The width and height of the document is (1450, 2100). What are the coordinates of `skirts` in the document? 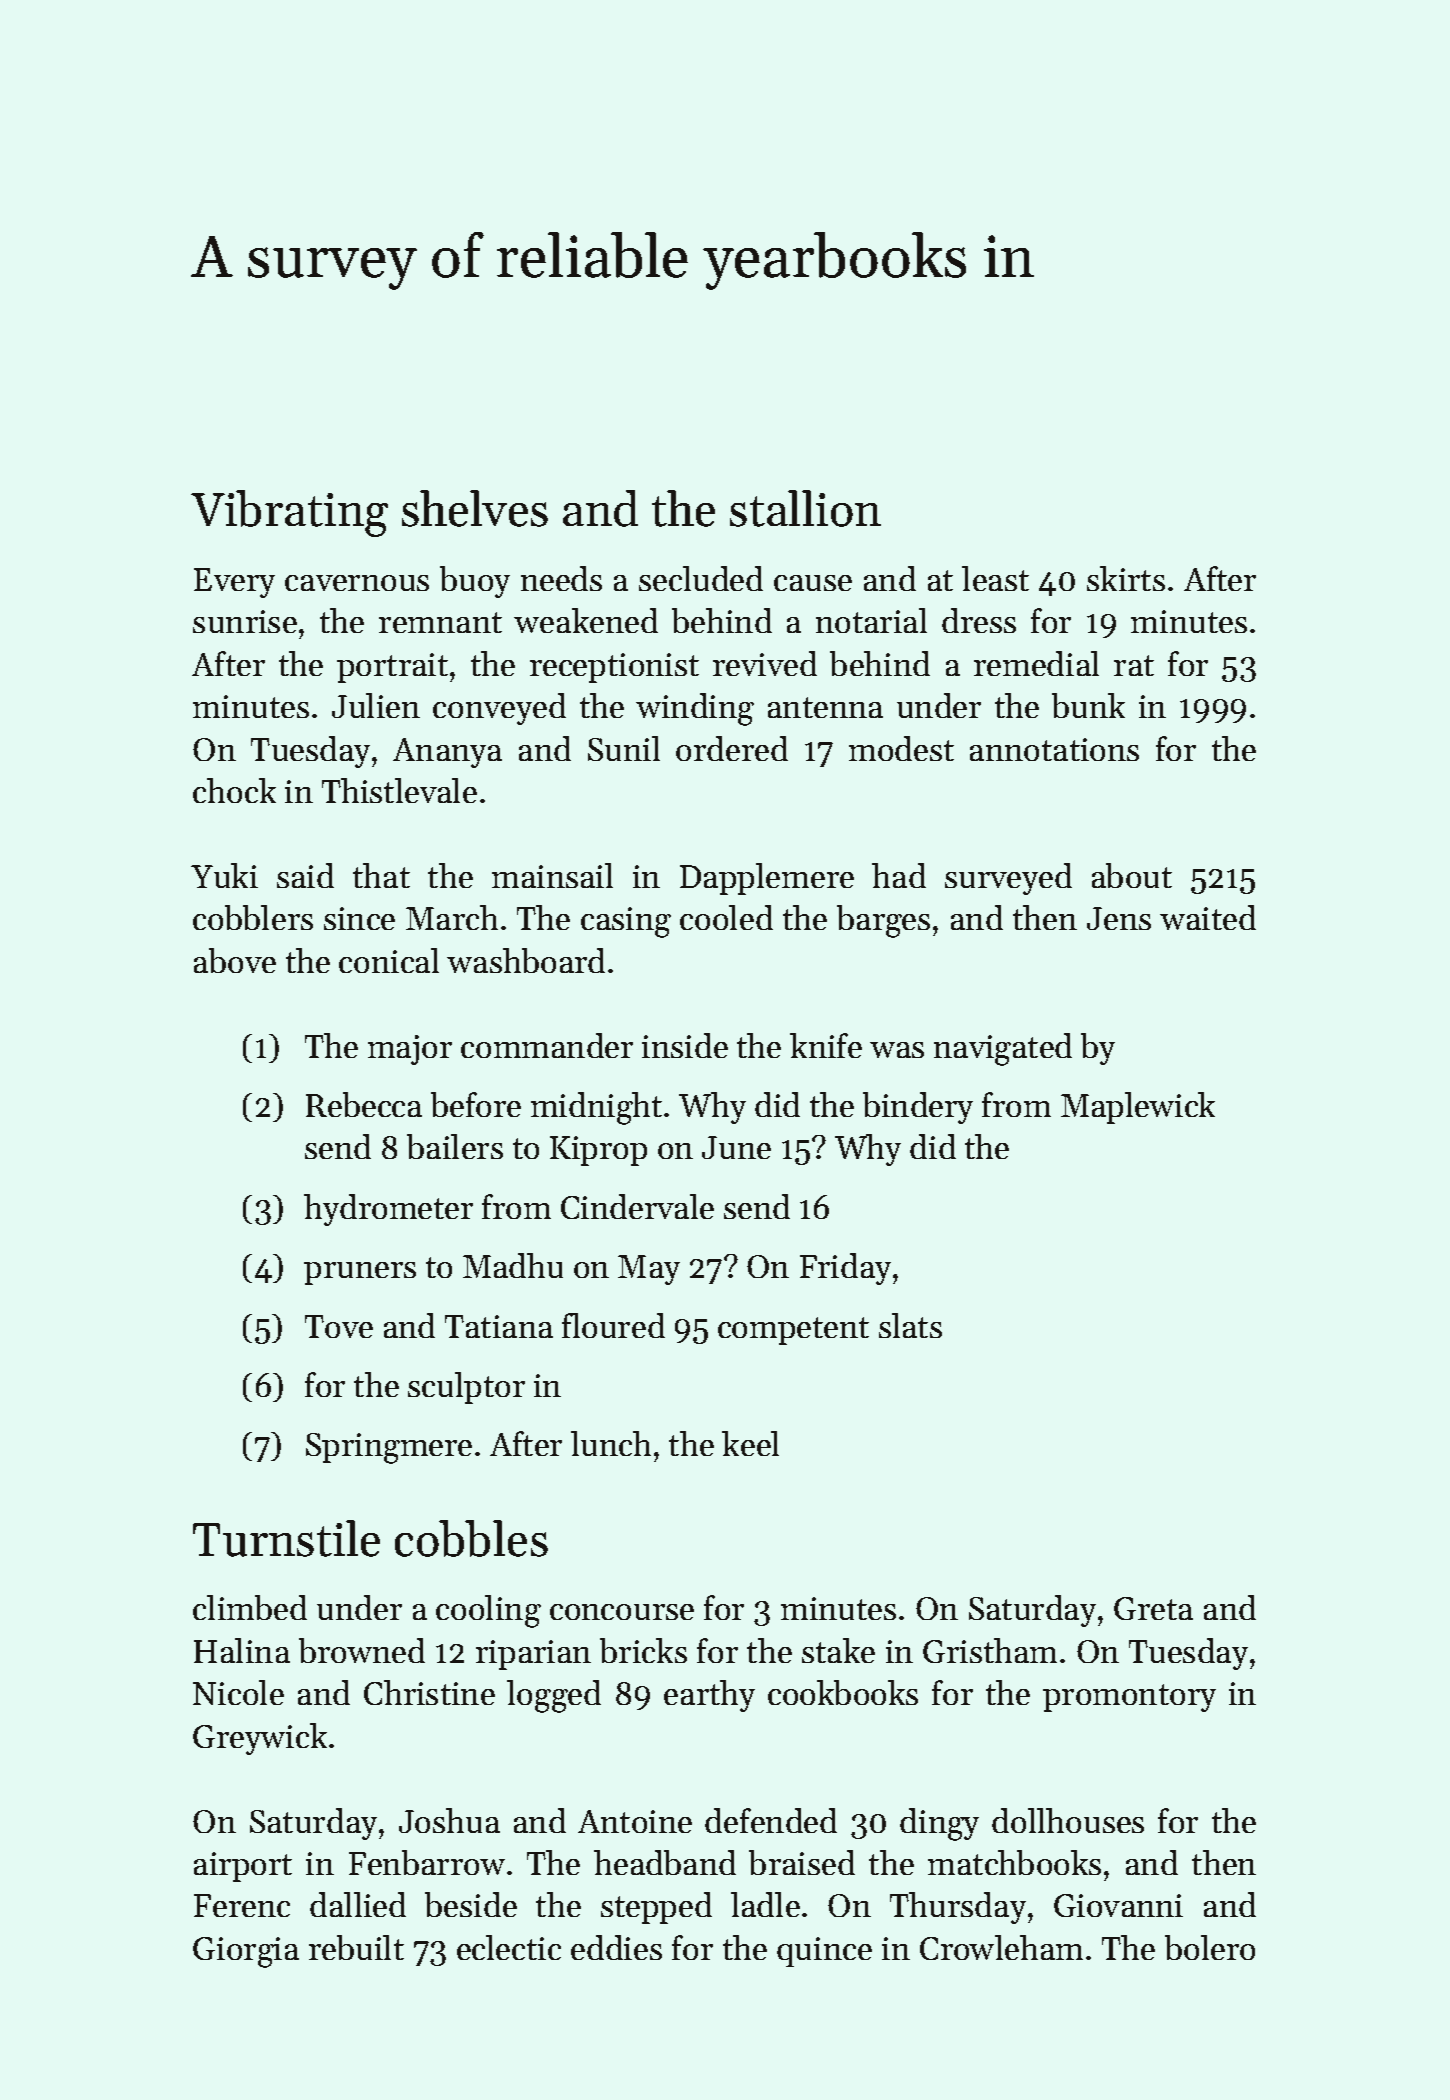 It's located at (1126, 578).
